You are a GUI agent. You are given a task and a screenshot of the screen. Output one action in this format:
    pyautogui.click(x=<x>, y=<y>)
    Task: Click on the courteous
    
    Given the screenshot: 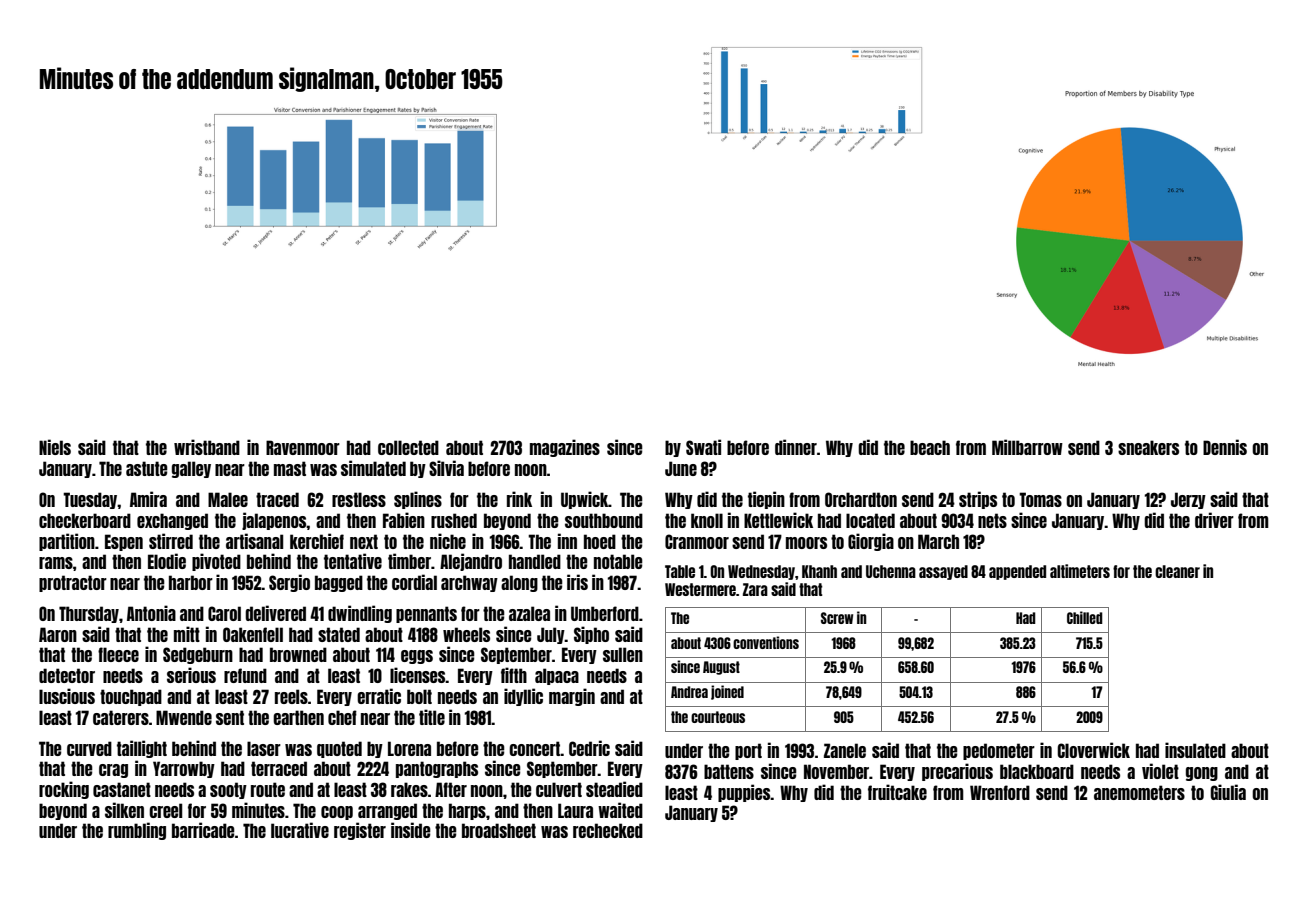 What is the action you would take?
    pyautogui.click(x=718, y=717)
